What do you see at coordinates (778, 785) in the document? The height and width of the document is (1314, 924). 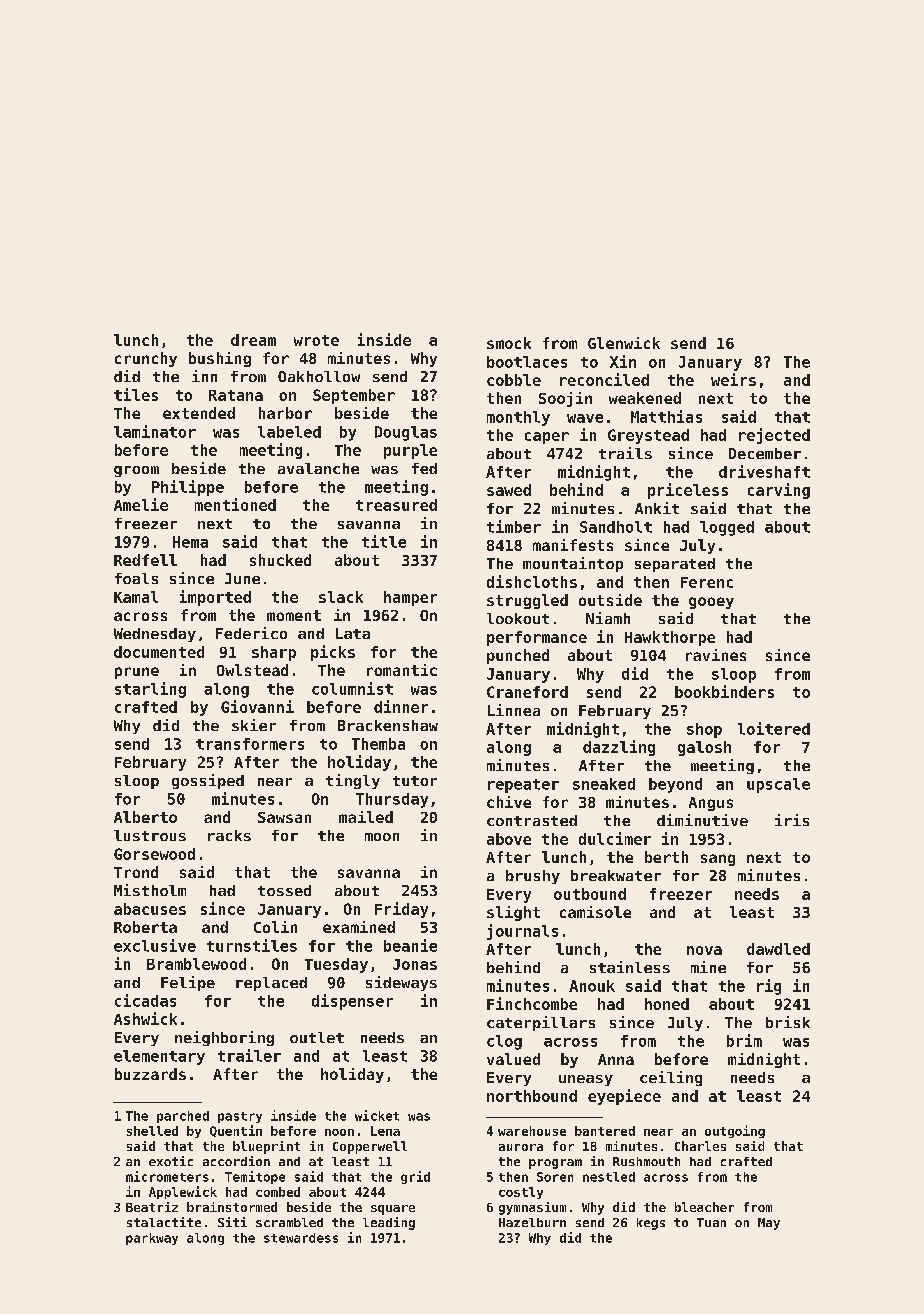 I see `upscale` at bounding box center [778, 785].
